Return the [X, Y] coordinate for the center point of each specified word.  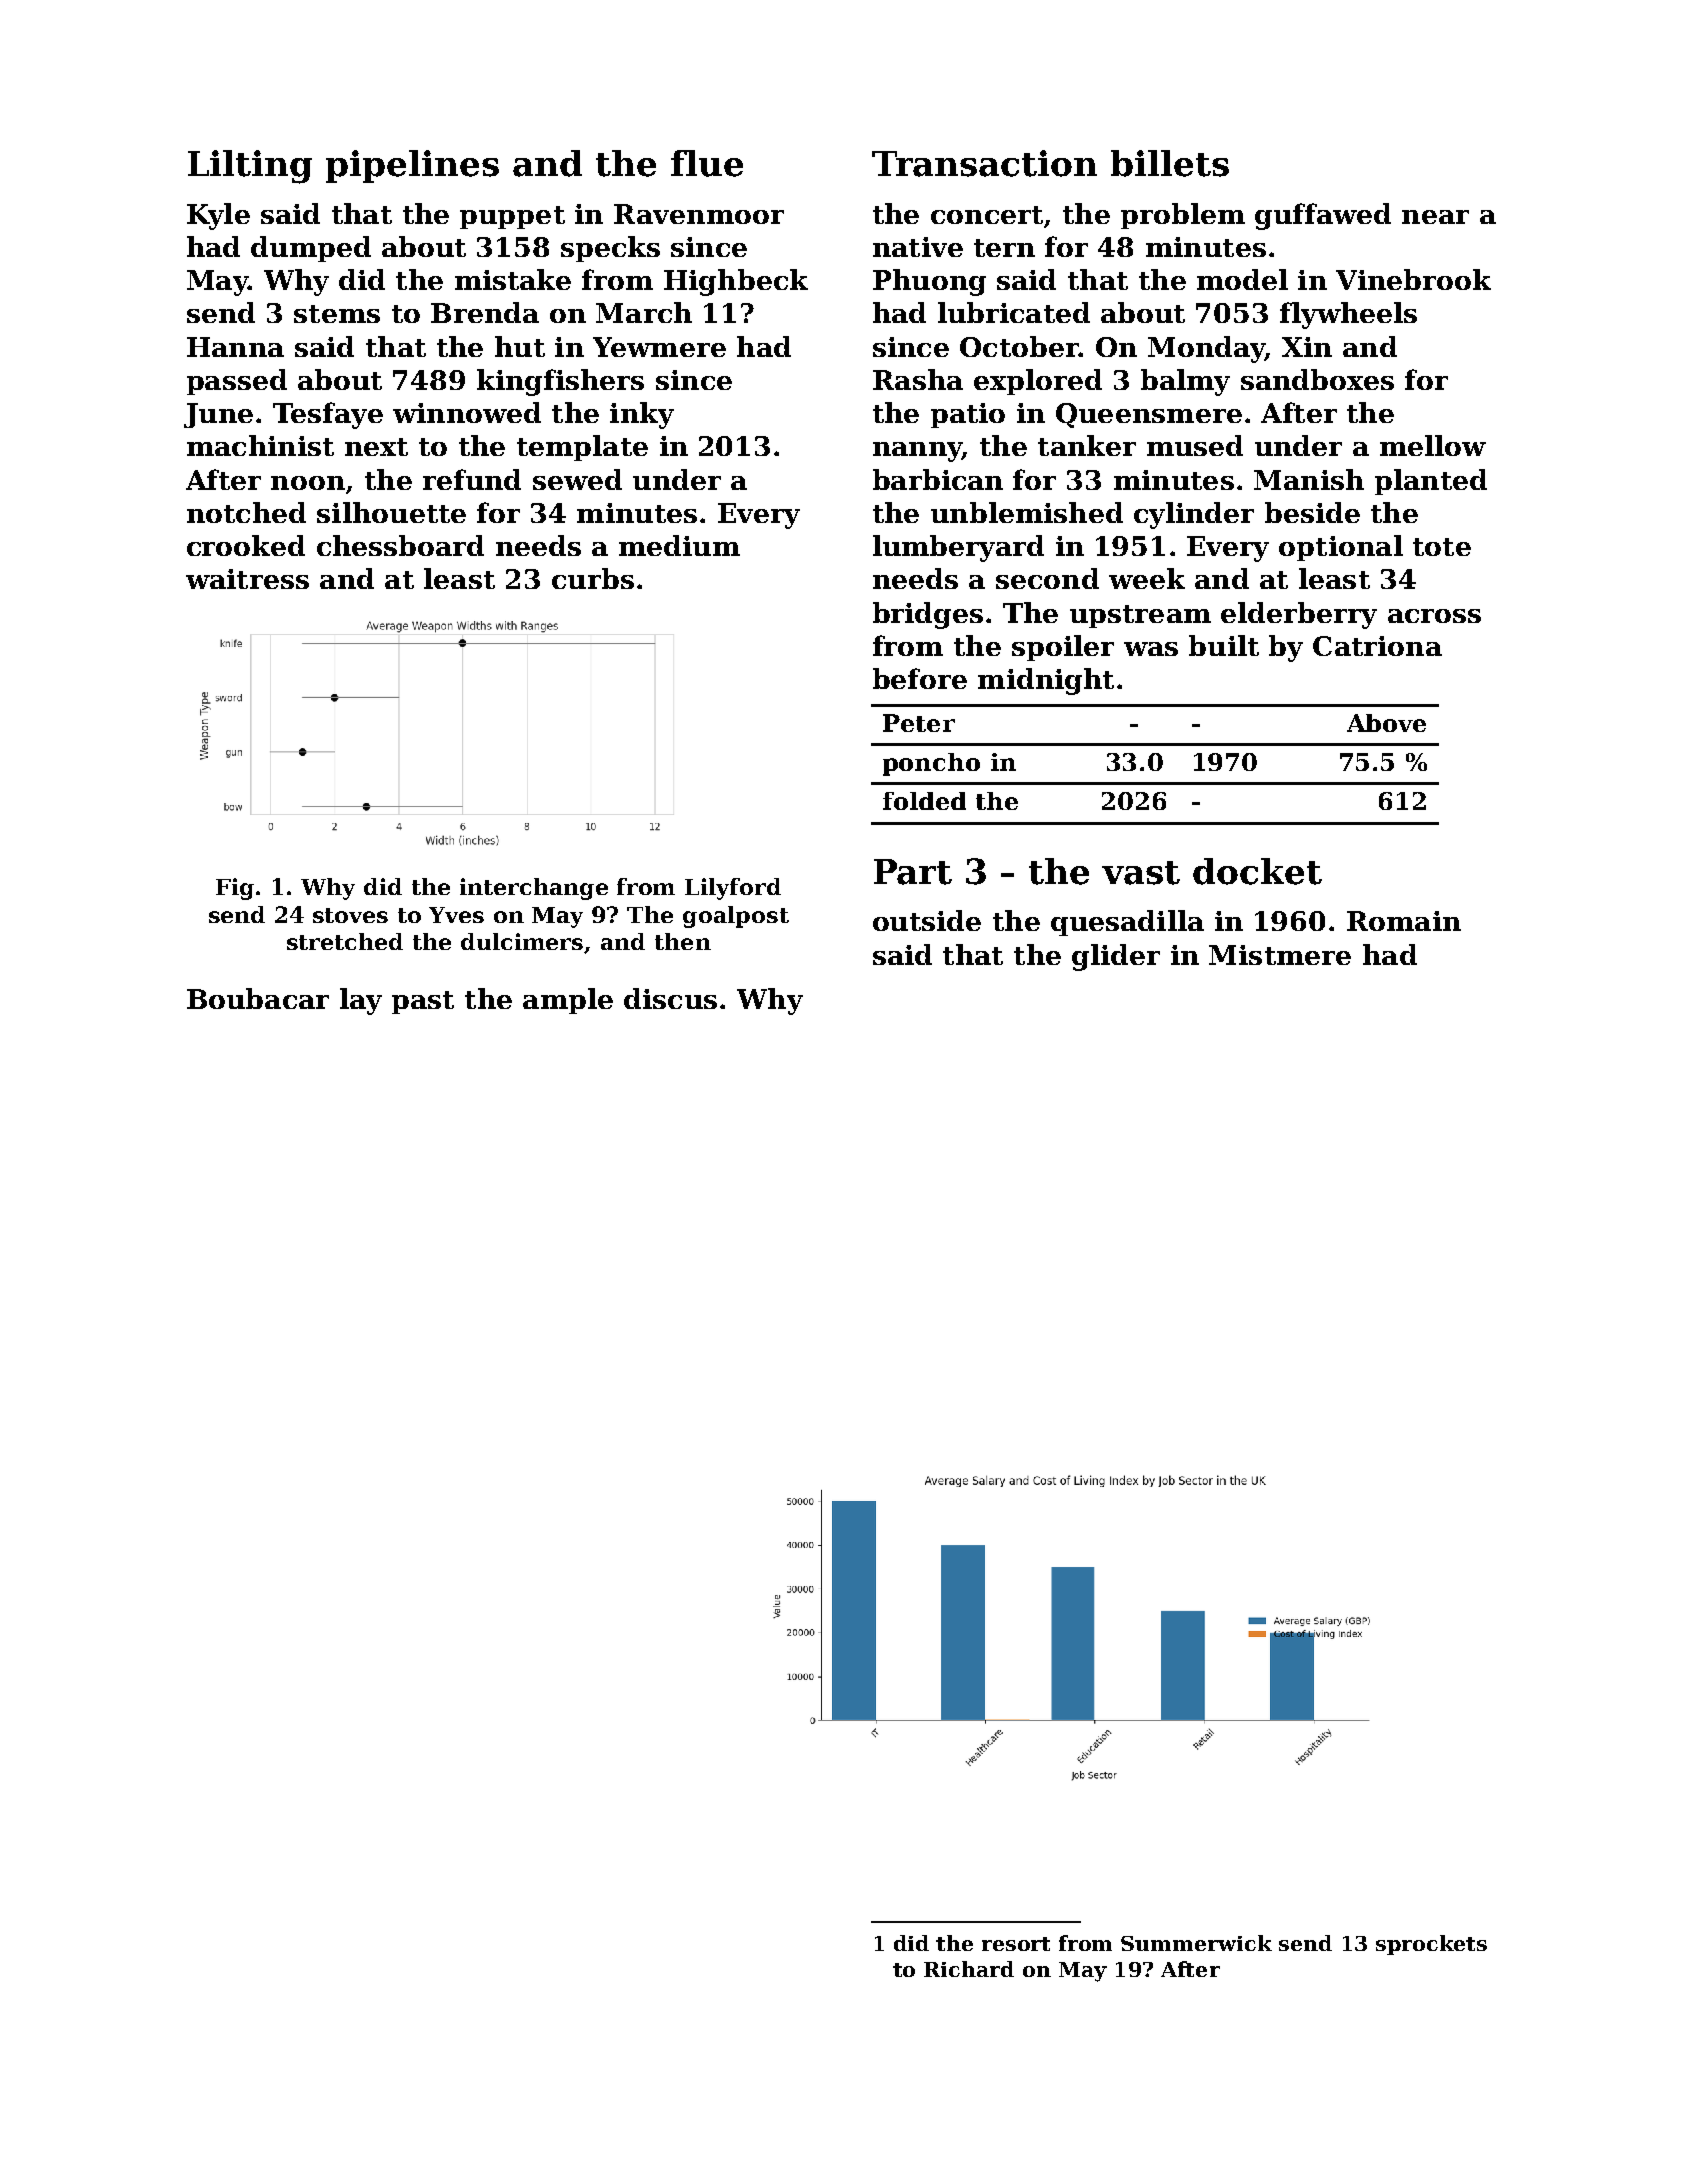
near [1435, 217]
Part [913, 872]
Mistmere [1280, 955]
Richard [969, 1969]
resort [1016, 1944]
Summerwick [1196, 1943]
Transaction [984, 163]
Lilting [250, 167]
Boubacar [258, 998]
